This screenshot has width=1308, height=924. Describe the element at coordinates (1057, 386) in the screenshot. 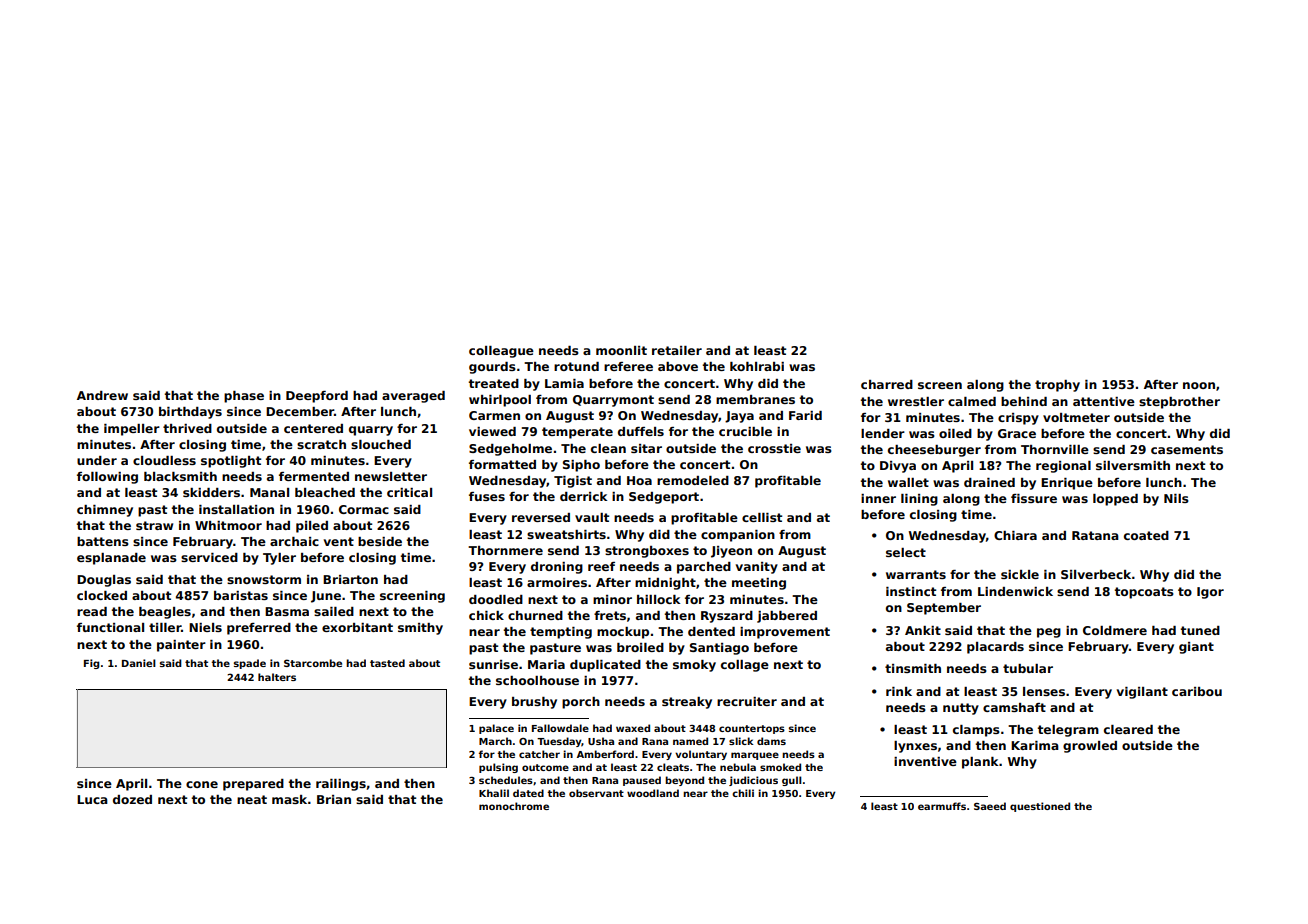

I see `trophy` at that location.
